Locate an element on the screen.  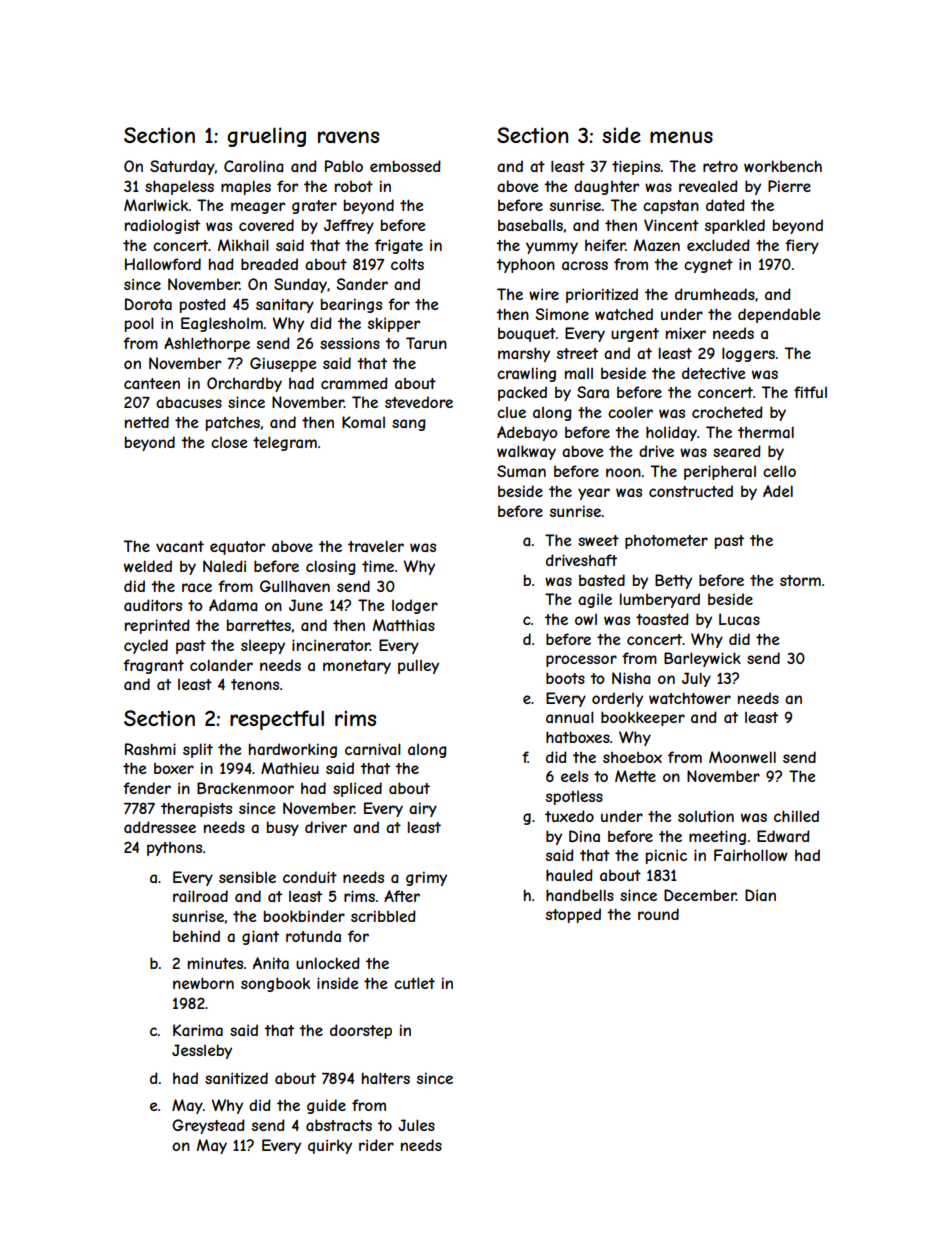
menus is located at coordinates (681, 137).
